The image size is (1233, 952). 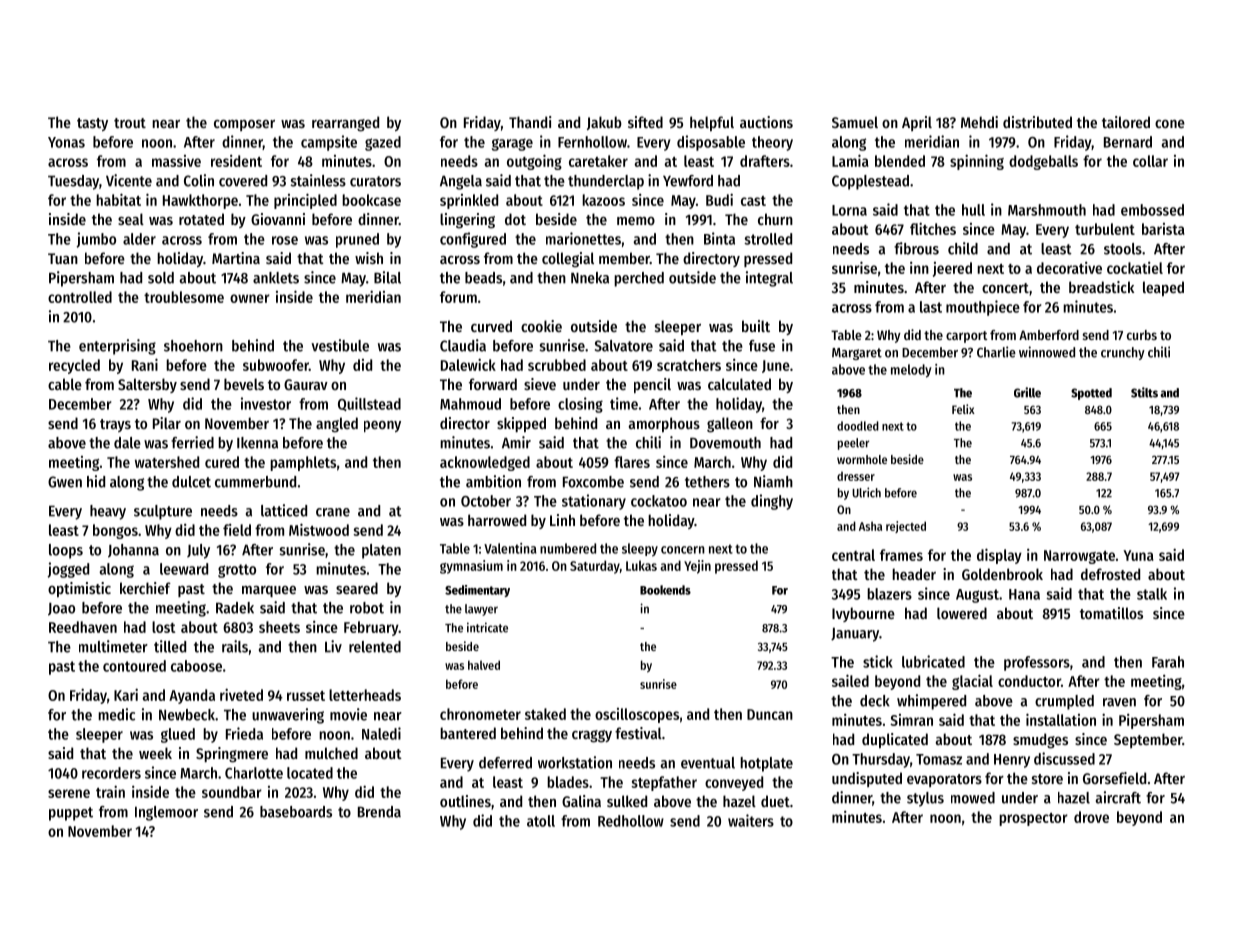 I want to click on Bookends, so click(x=665, y=590).
